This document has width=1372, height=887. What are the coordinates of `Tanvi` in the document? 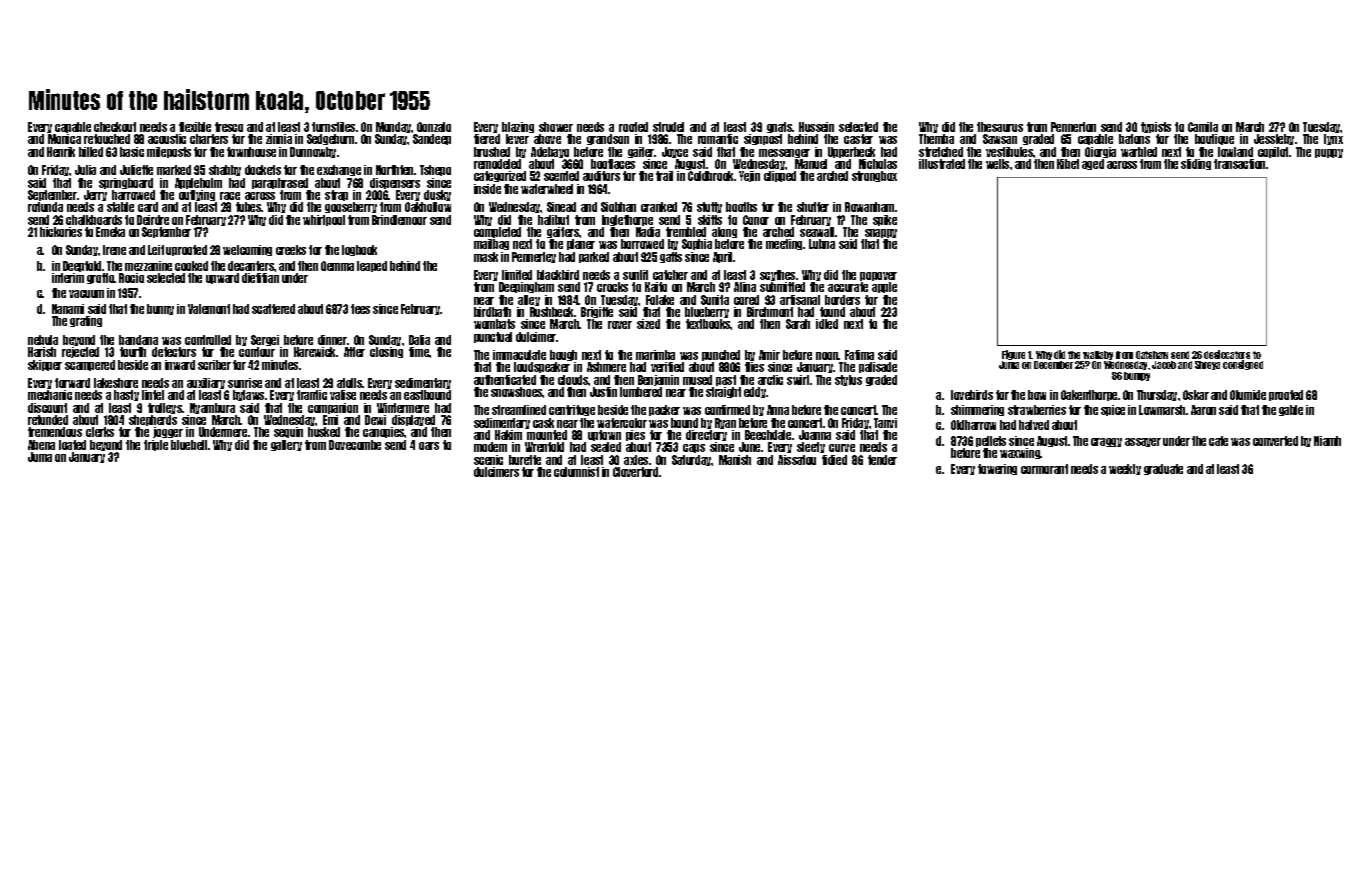 It's located at (885, 423).
